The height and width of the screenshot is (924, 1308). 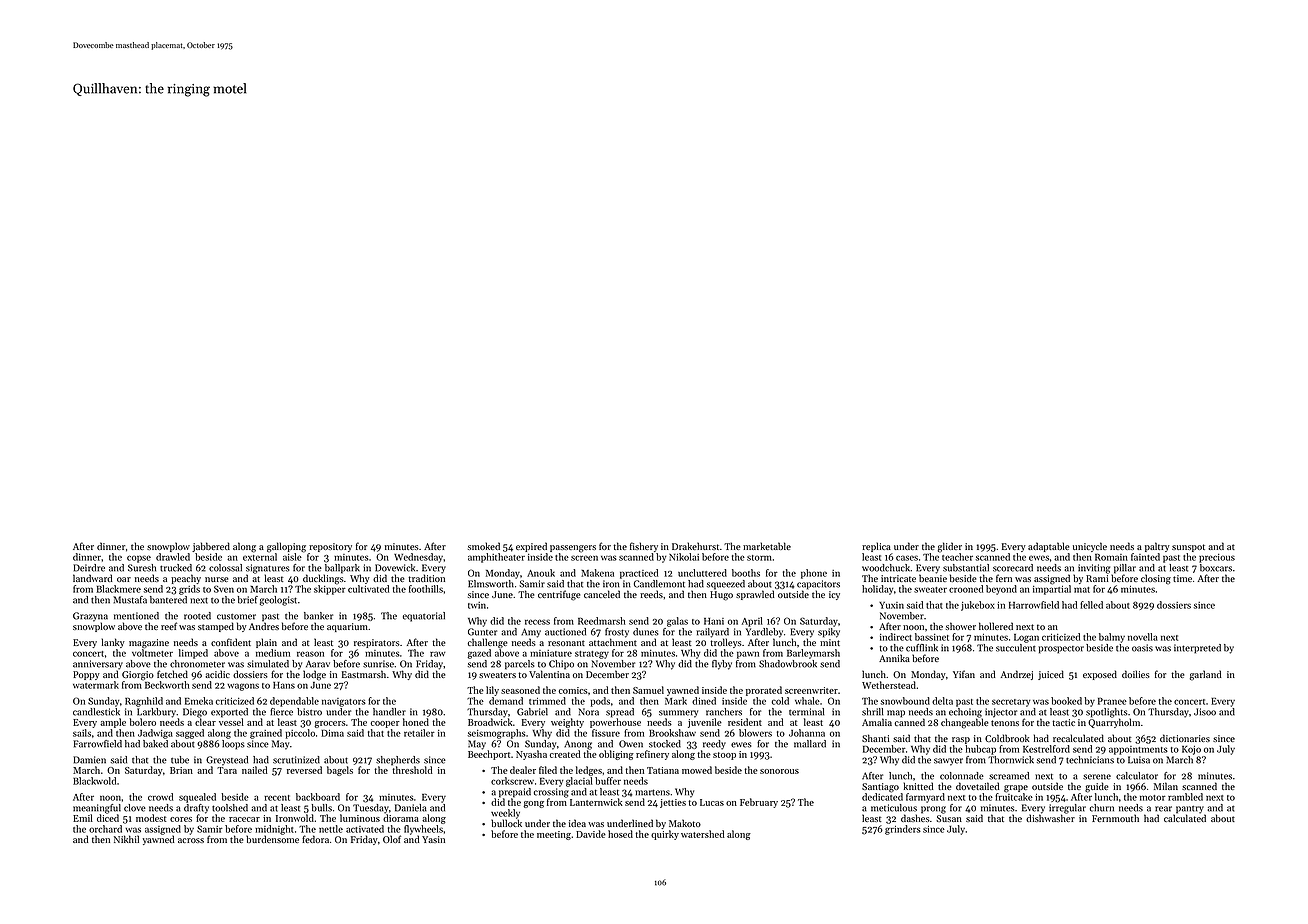 I want to click on dictionaries, so click(x=1185, y=738).
